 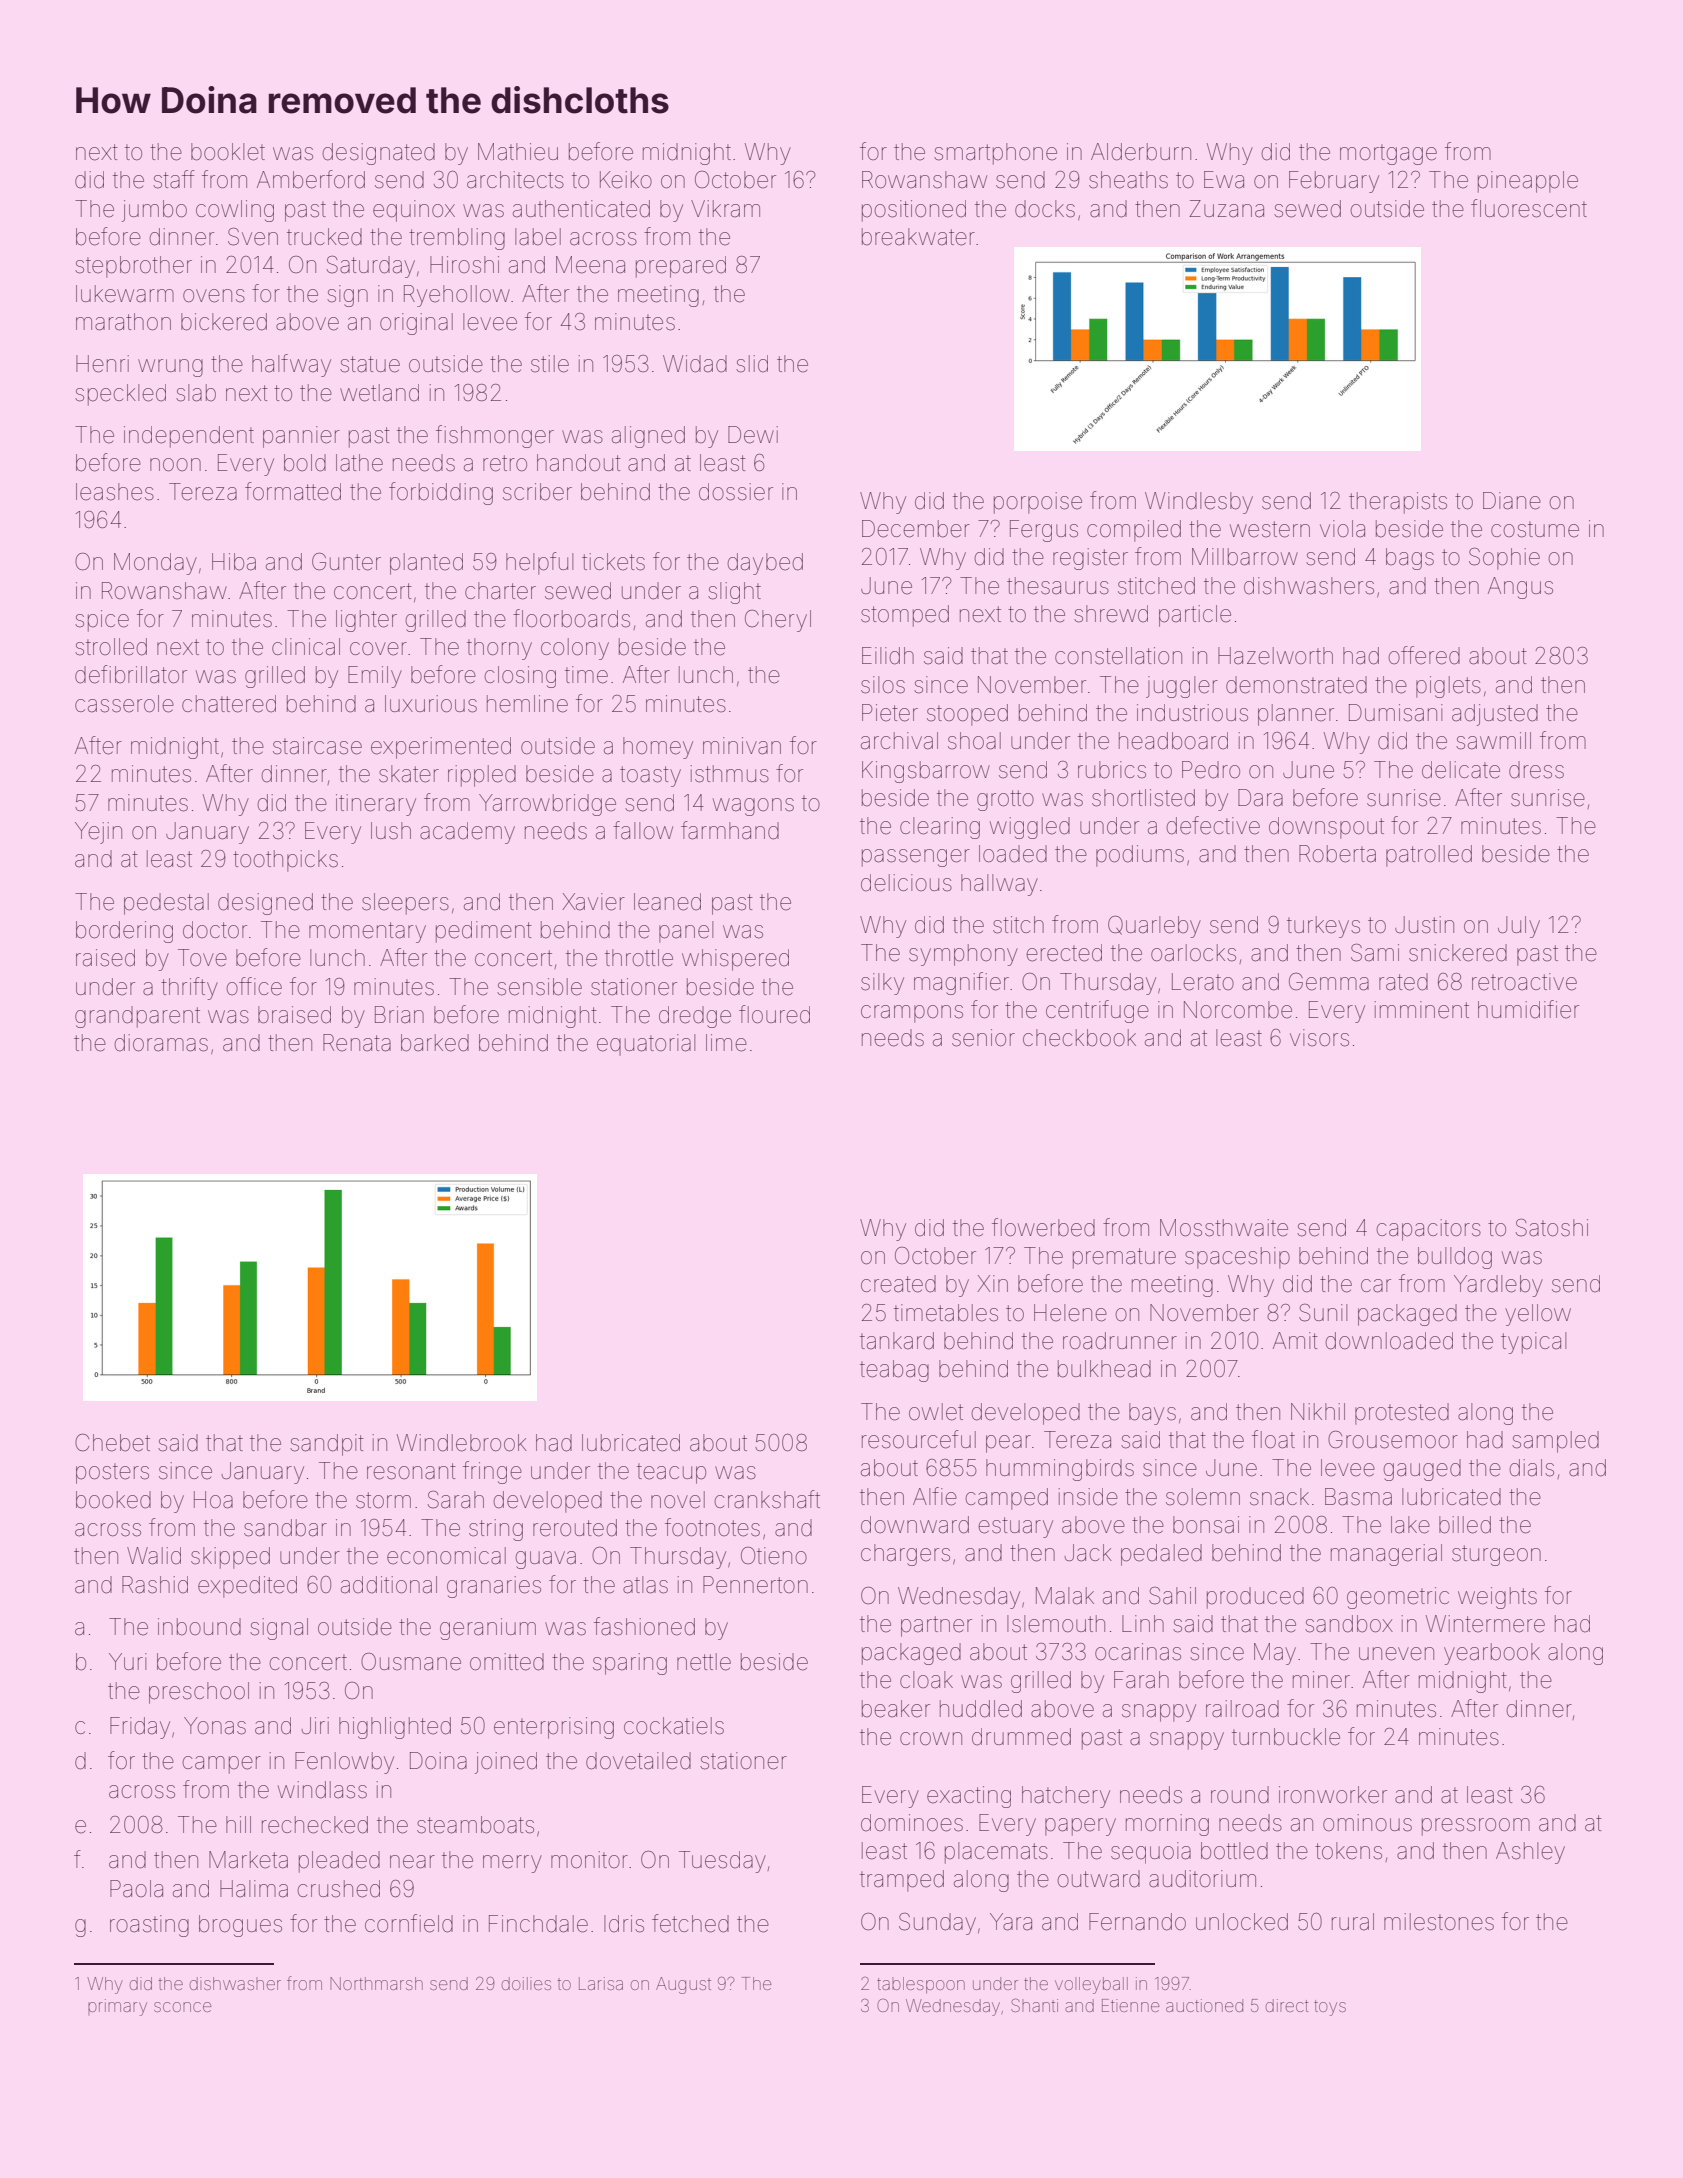 I want to click on Alderburn, so click(x=1141, y=152).
